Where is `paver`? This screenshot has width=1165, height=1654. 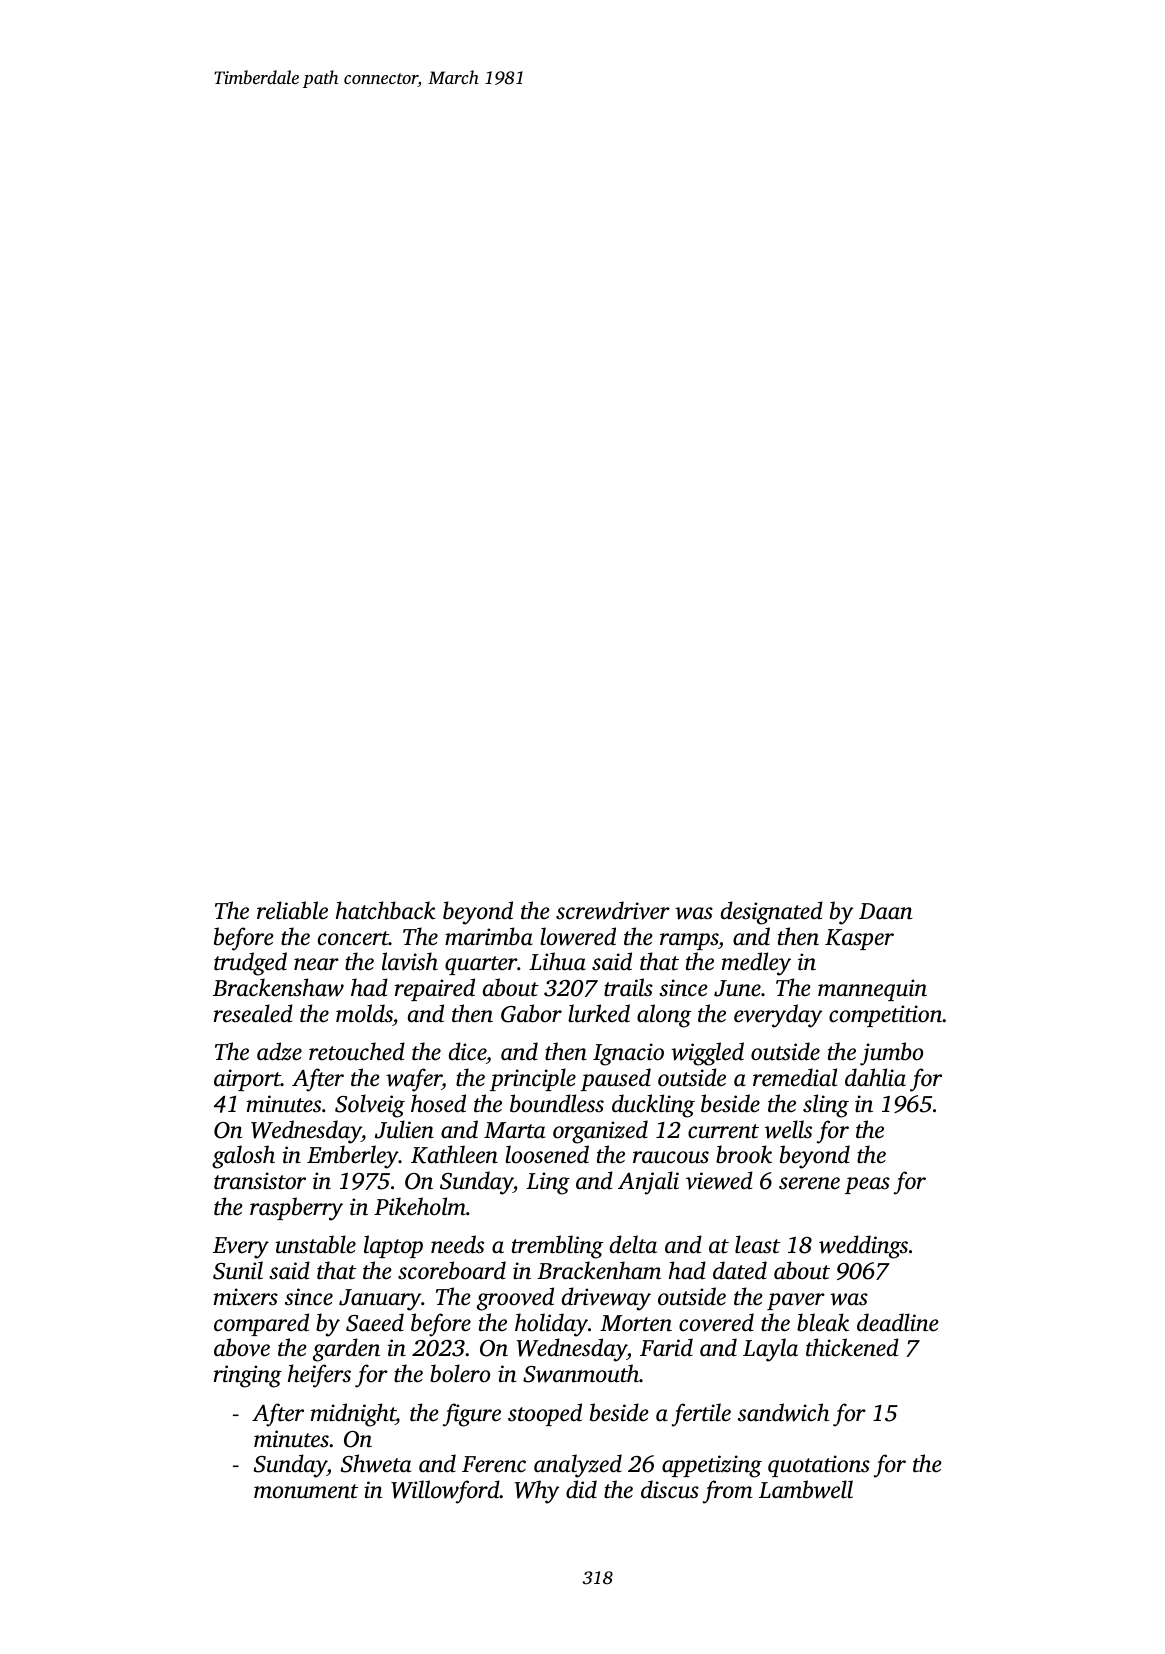
paver is located at coordinates (796, 1301).
